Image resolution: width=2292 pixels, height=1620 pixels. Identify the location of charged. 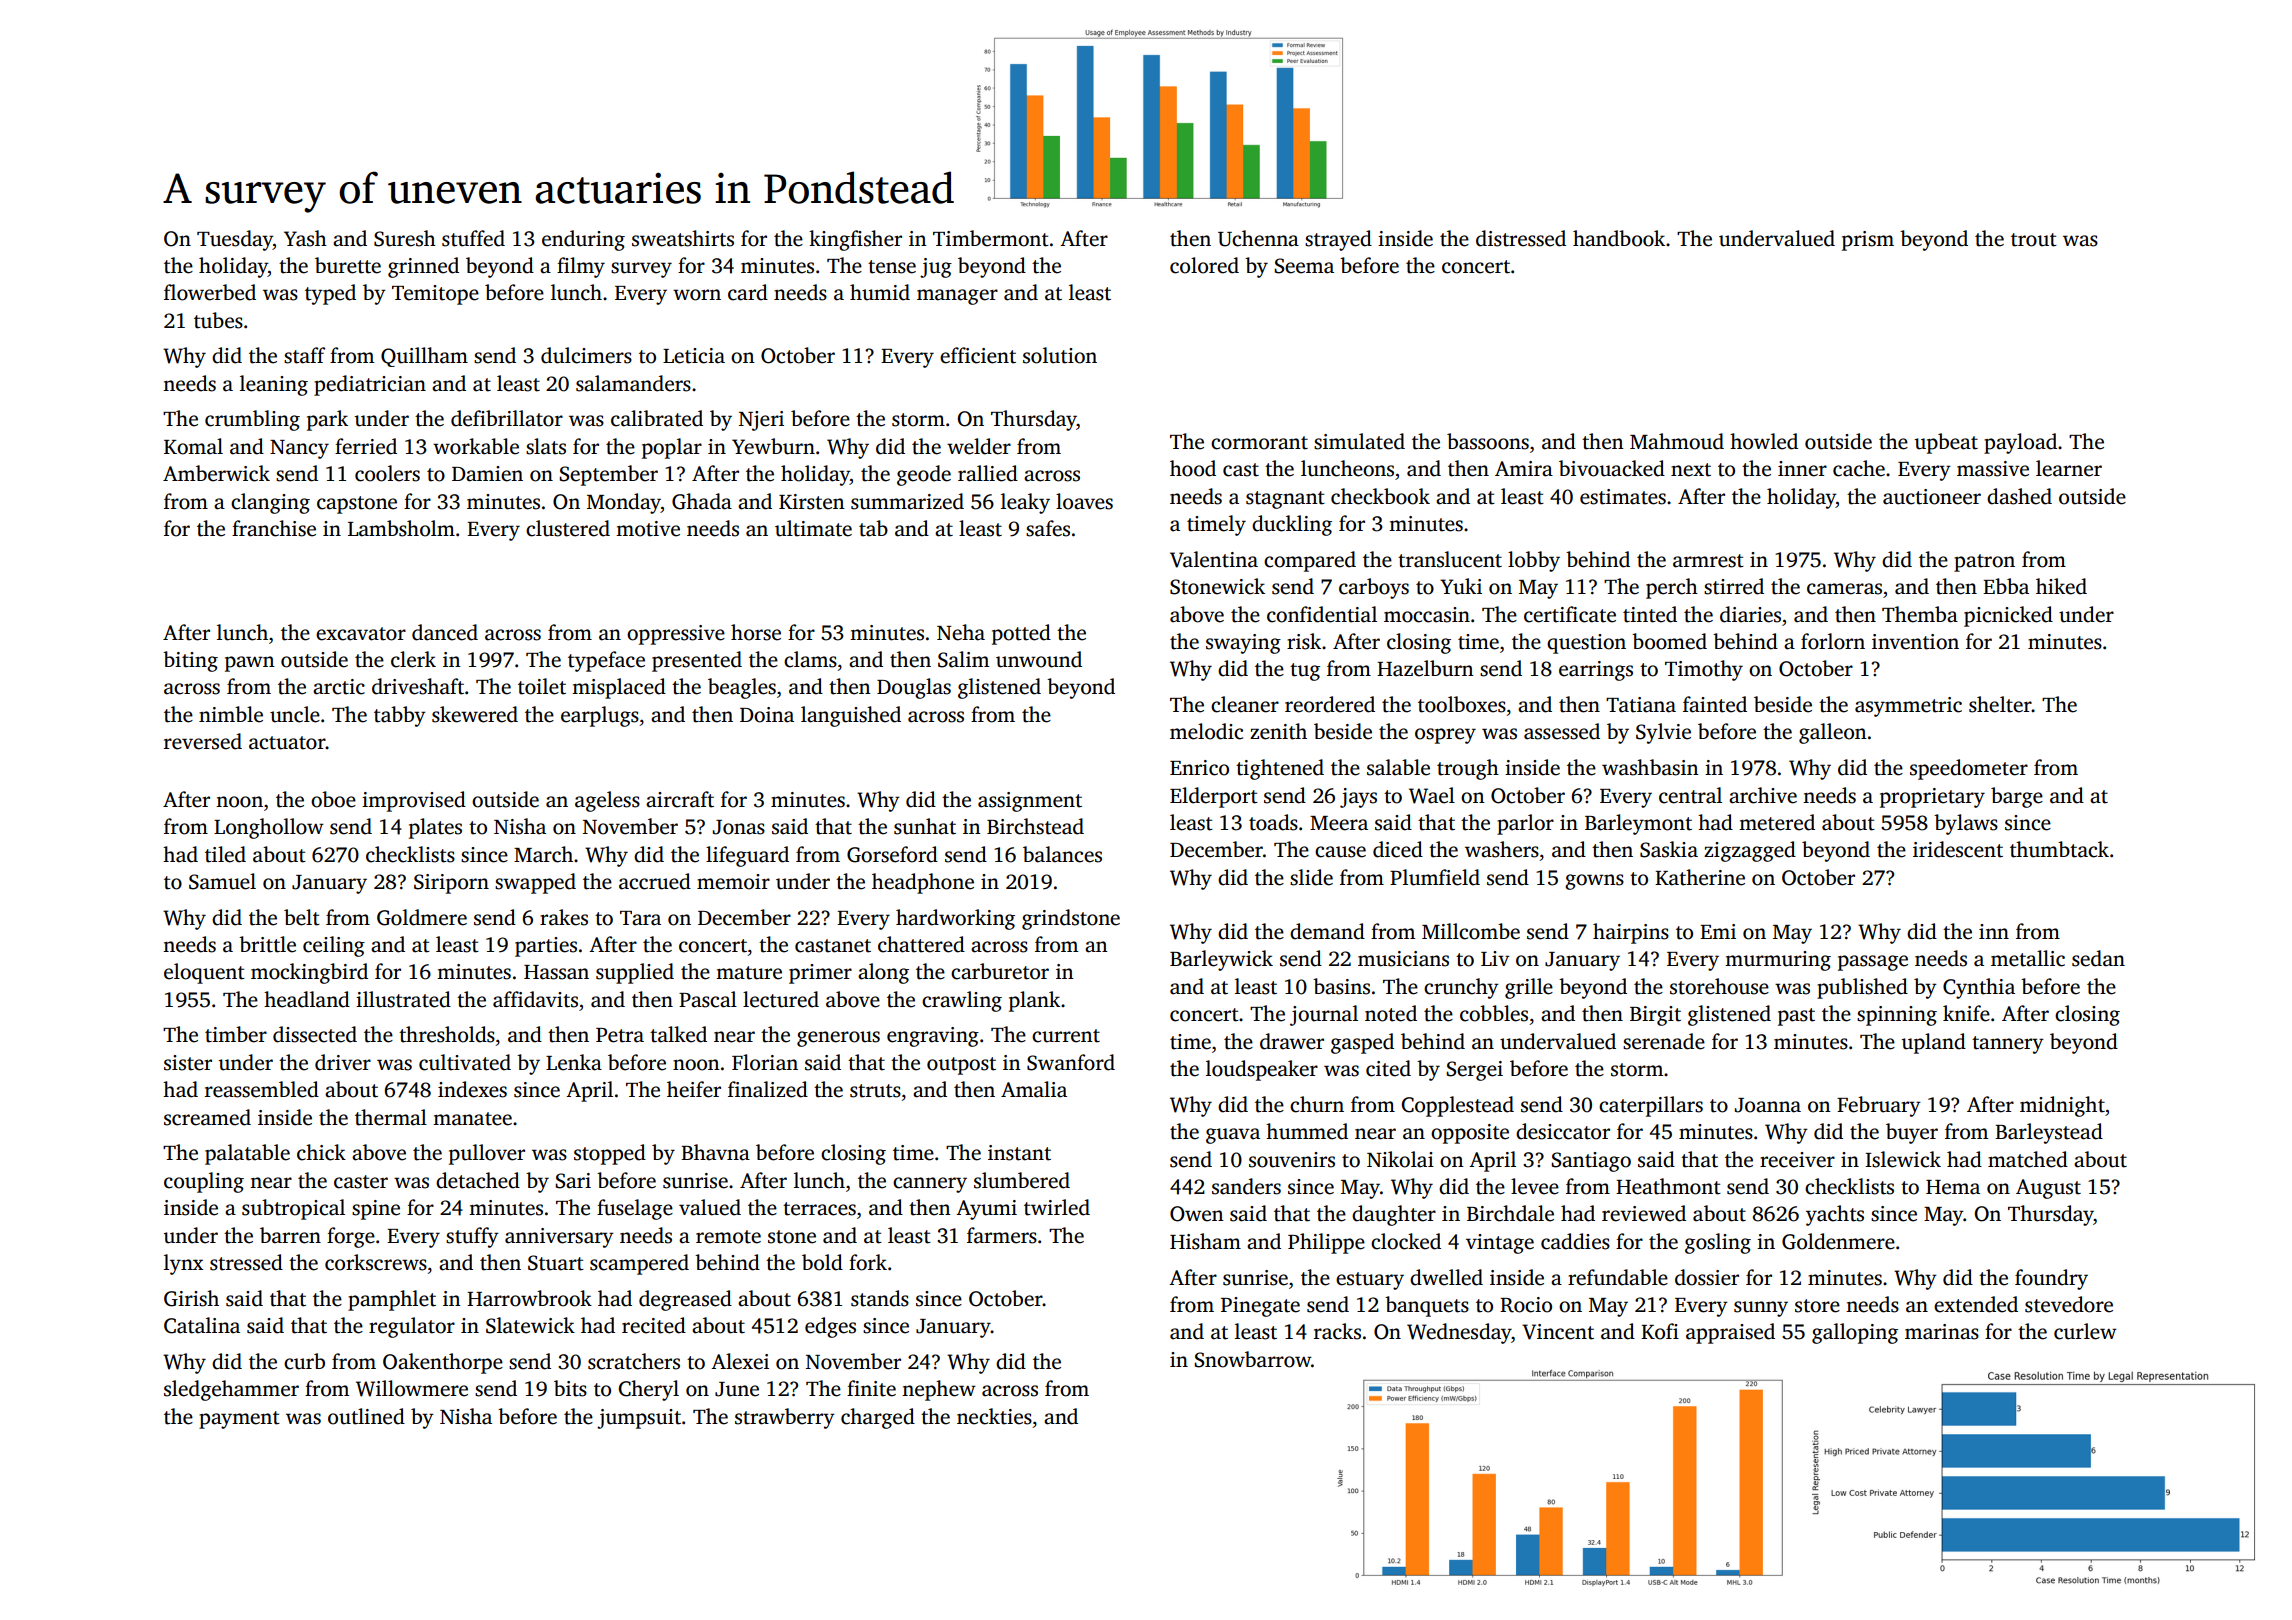
(878, 1418).
